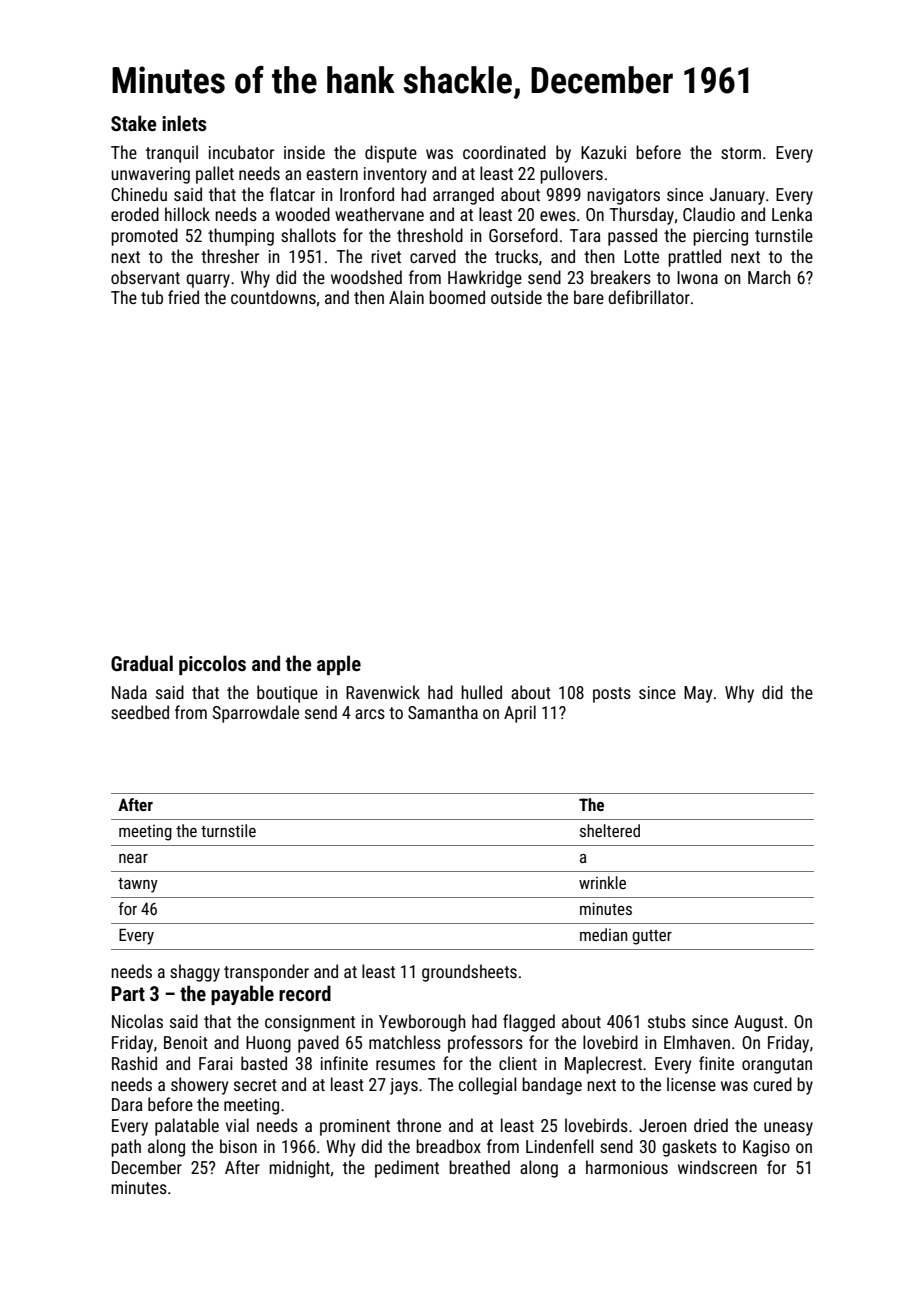 Image resolution: width=924 pixels, height=1308 pixels. Describe the element at coordinates (273, 297) in the screenshot. I see `countdowns` at that location.
